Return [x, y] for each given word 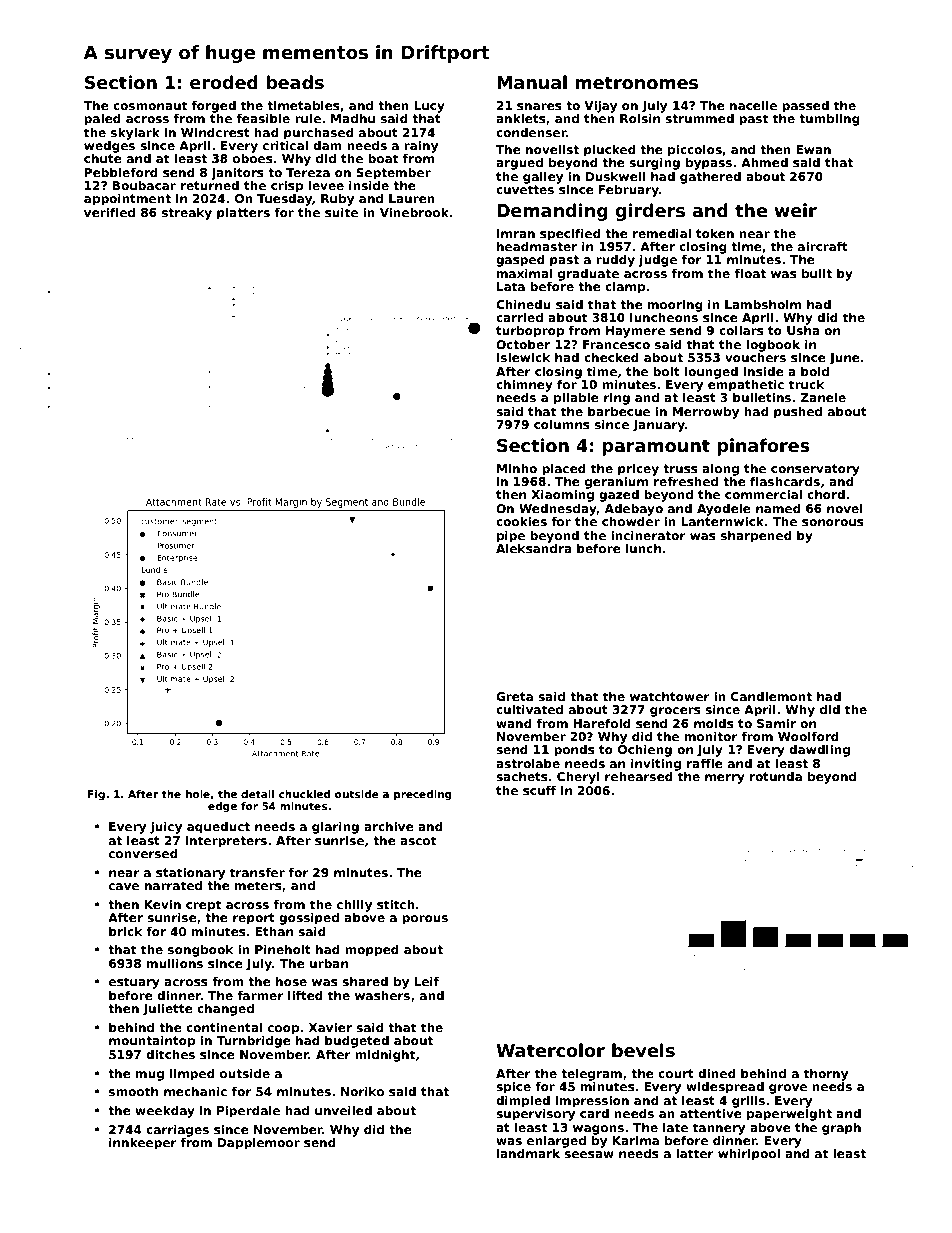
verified [109, 212]
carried [519, 317]
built [817, 273]
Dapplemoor [258, 1143]
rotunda [776, 776]
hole [198, 794]
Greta [514, 696]
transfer [257, 872]
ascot [418, 840]
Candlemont [771, 696]
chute [103, 158]
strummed [699, 118]
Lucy [429, 107]
